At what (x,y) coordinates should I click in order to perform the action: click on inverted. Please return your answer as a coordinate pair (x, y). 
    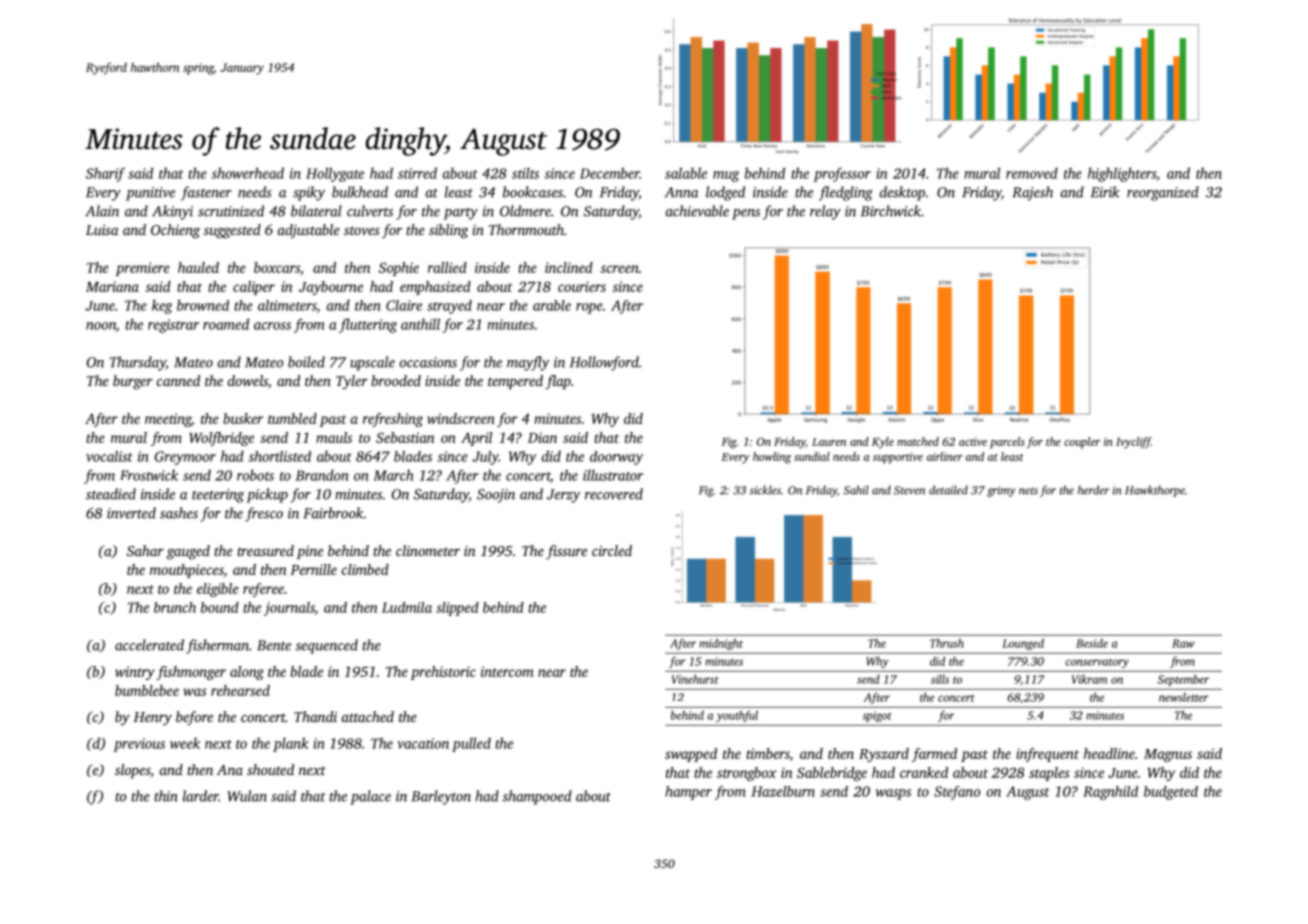
    Looking at the image, I should click on (131, 513).
